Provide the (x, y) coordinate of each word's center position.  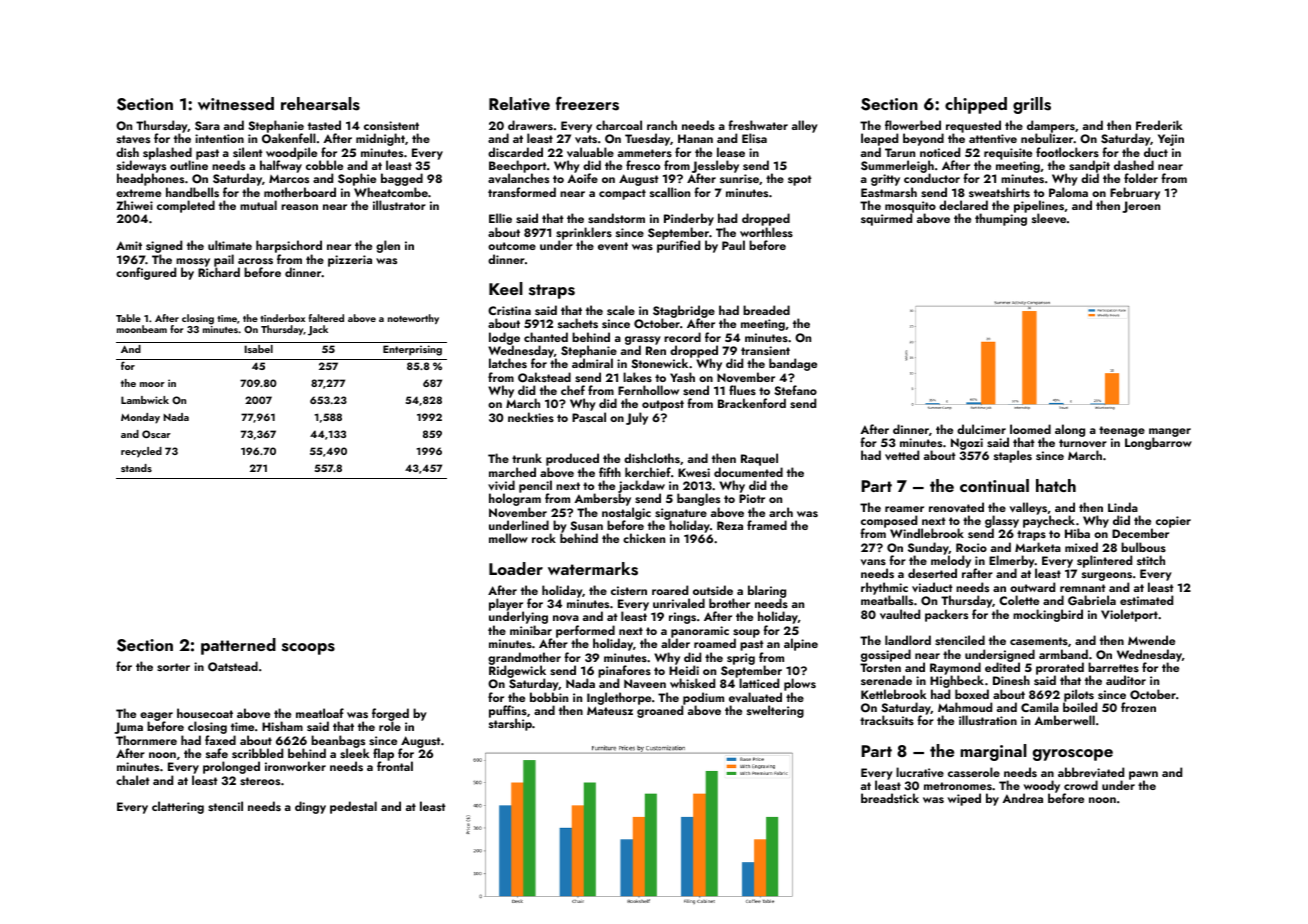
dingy (310, 807)
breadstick (890, 798)
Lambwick (145, 400)
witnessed (236, 104)
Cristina (509, 310)
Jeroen (1141, 207)
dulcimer (981, 429)
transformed (522, 192)
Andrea (1022, 798)
